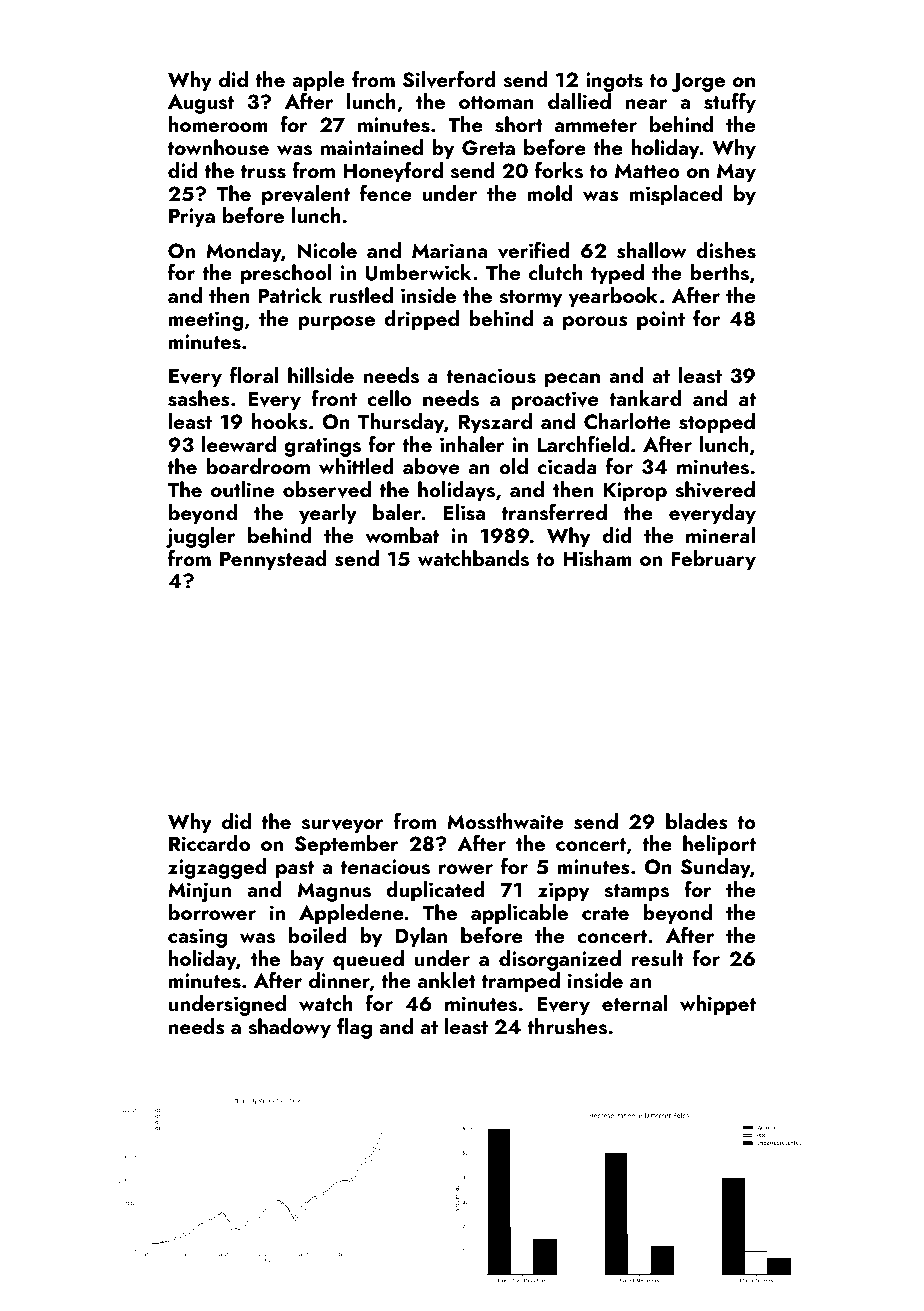 The width and height of the screenshot is (924, 1311). I want to click on townhouse, so click(218, 147).
